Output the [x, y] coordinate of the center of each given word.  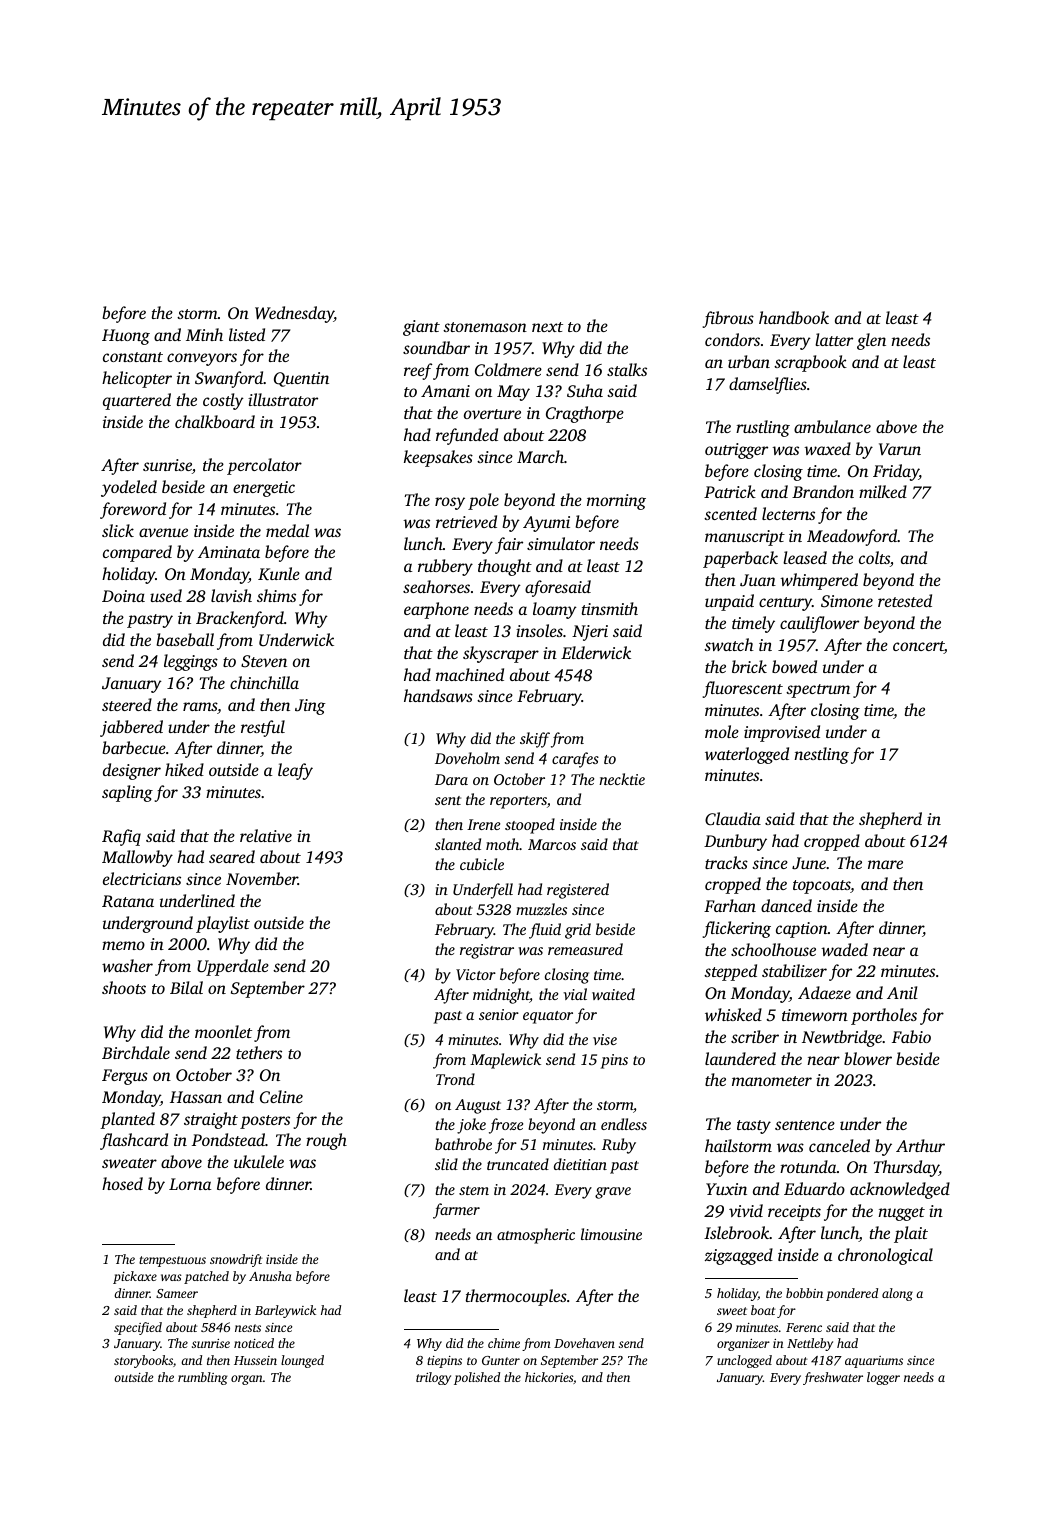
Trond [455, 1079]
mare [885, 864]
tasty [754, 1127]
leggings [191, 662]
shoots [124, 987]
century [785, 604]
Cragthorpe [585, 414]
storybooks [143, 1361]
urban [749, 361]
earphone [436, 610]
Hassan [196, 1097]
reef [418, 371]
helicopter [137, 379]
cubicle [482, 864]
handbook [794, 317]
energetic [264, 489]
